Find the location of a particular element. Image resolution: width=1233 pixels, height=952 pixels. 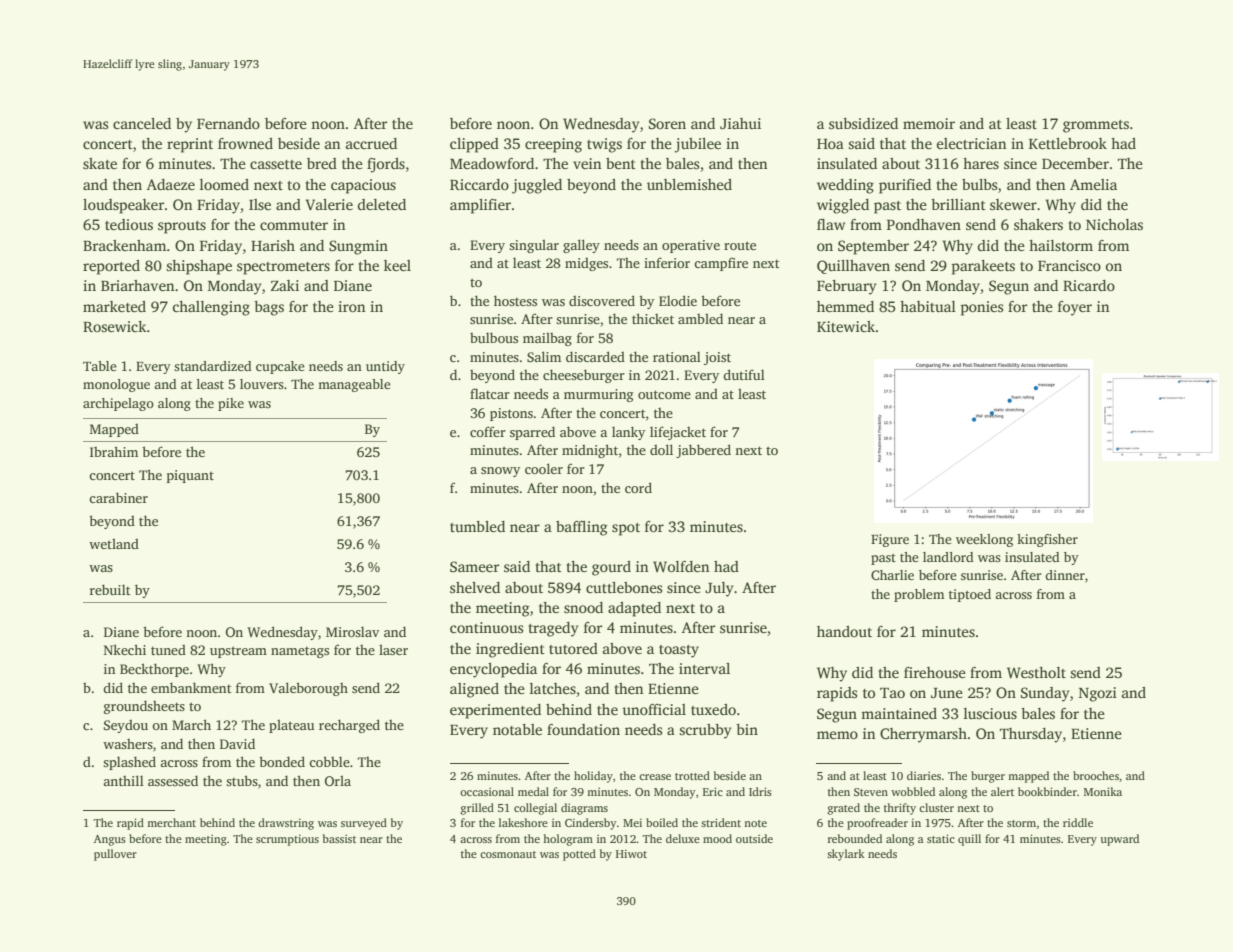

jabbered is located at coordinates (703, 451).
